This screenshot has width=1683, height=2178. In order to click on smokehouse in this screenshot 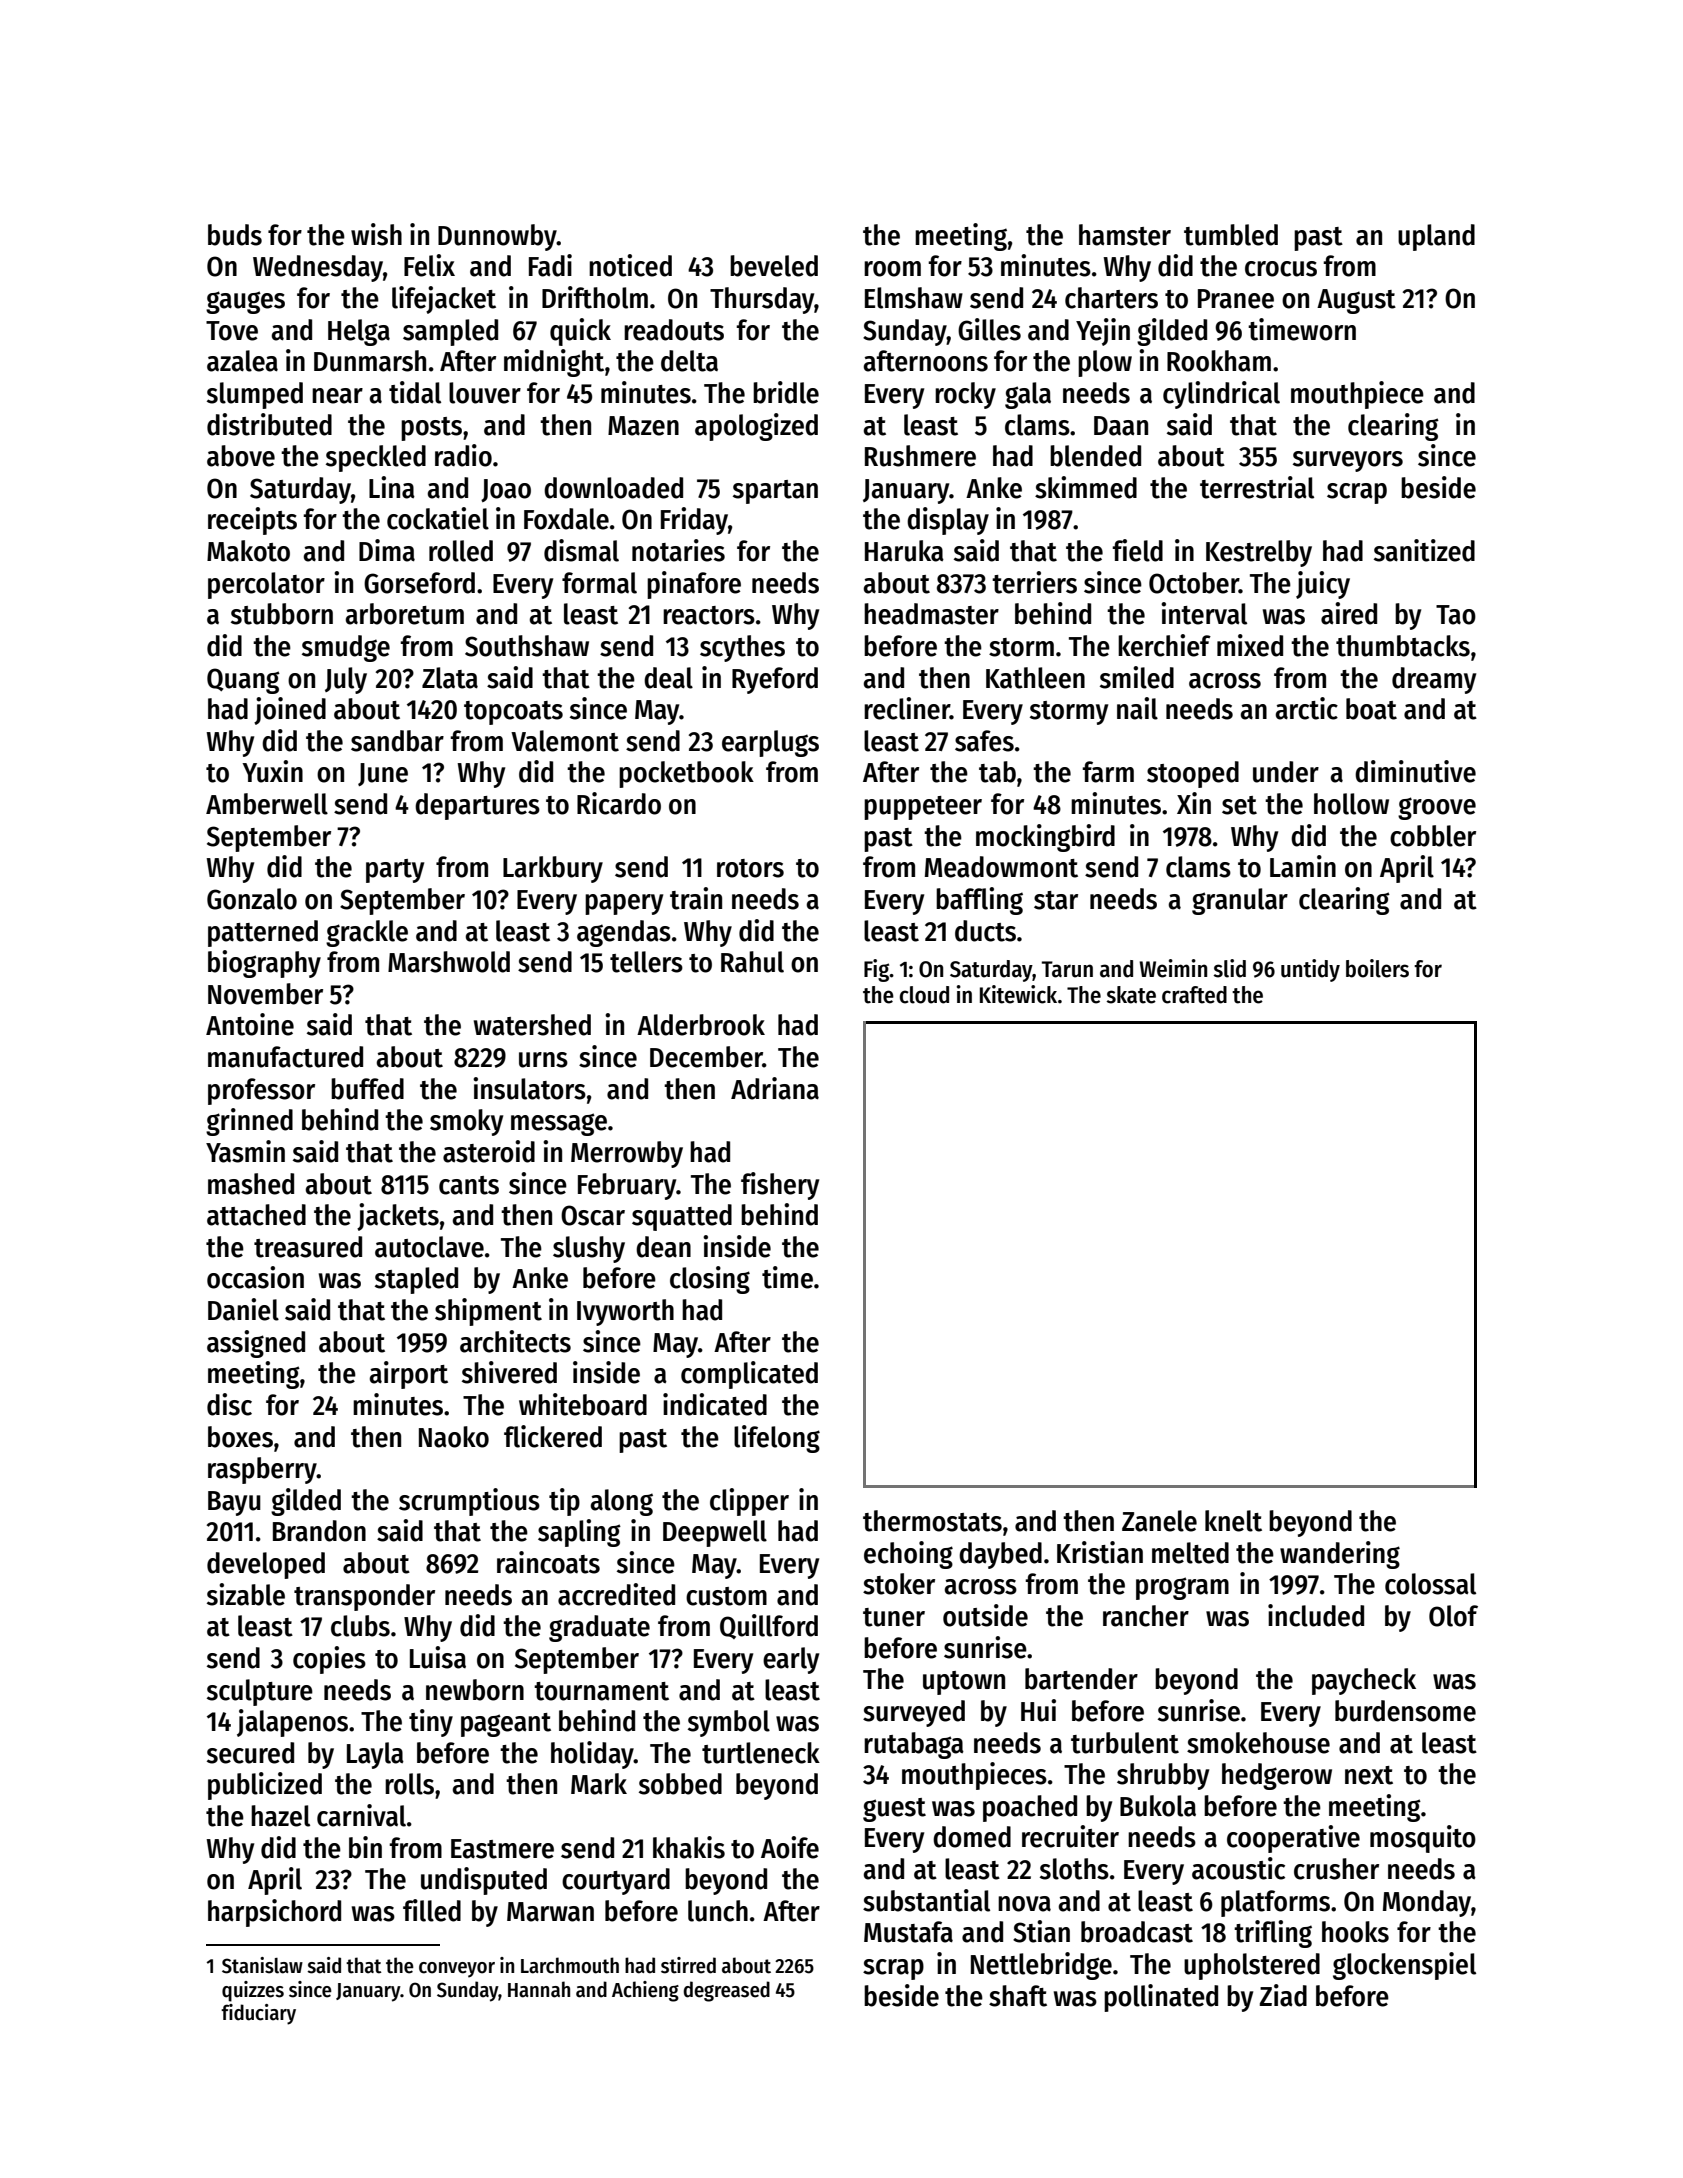, I will do `click(1258, 1743)`.
